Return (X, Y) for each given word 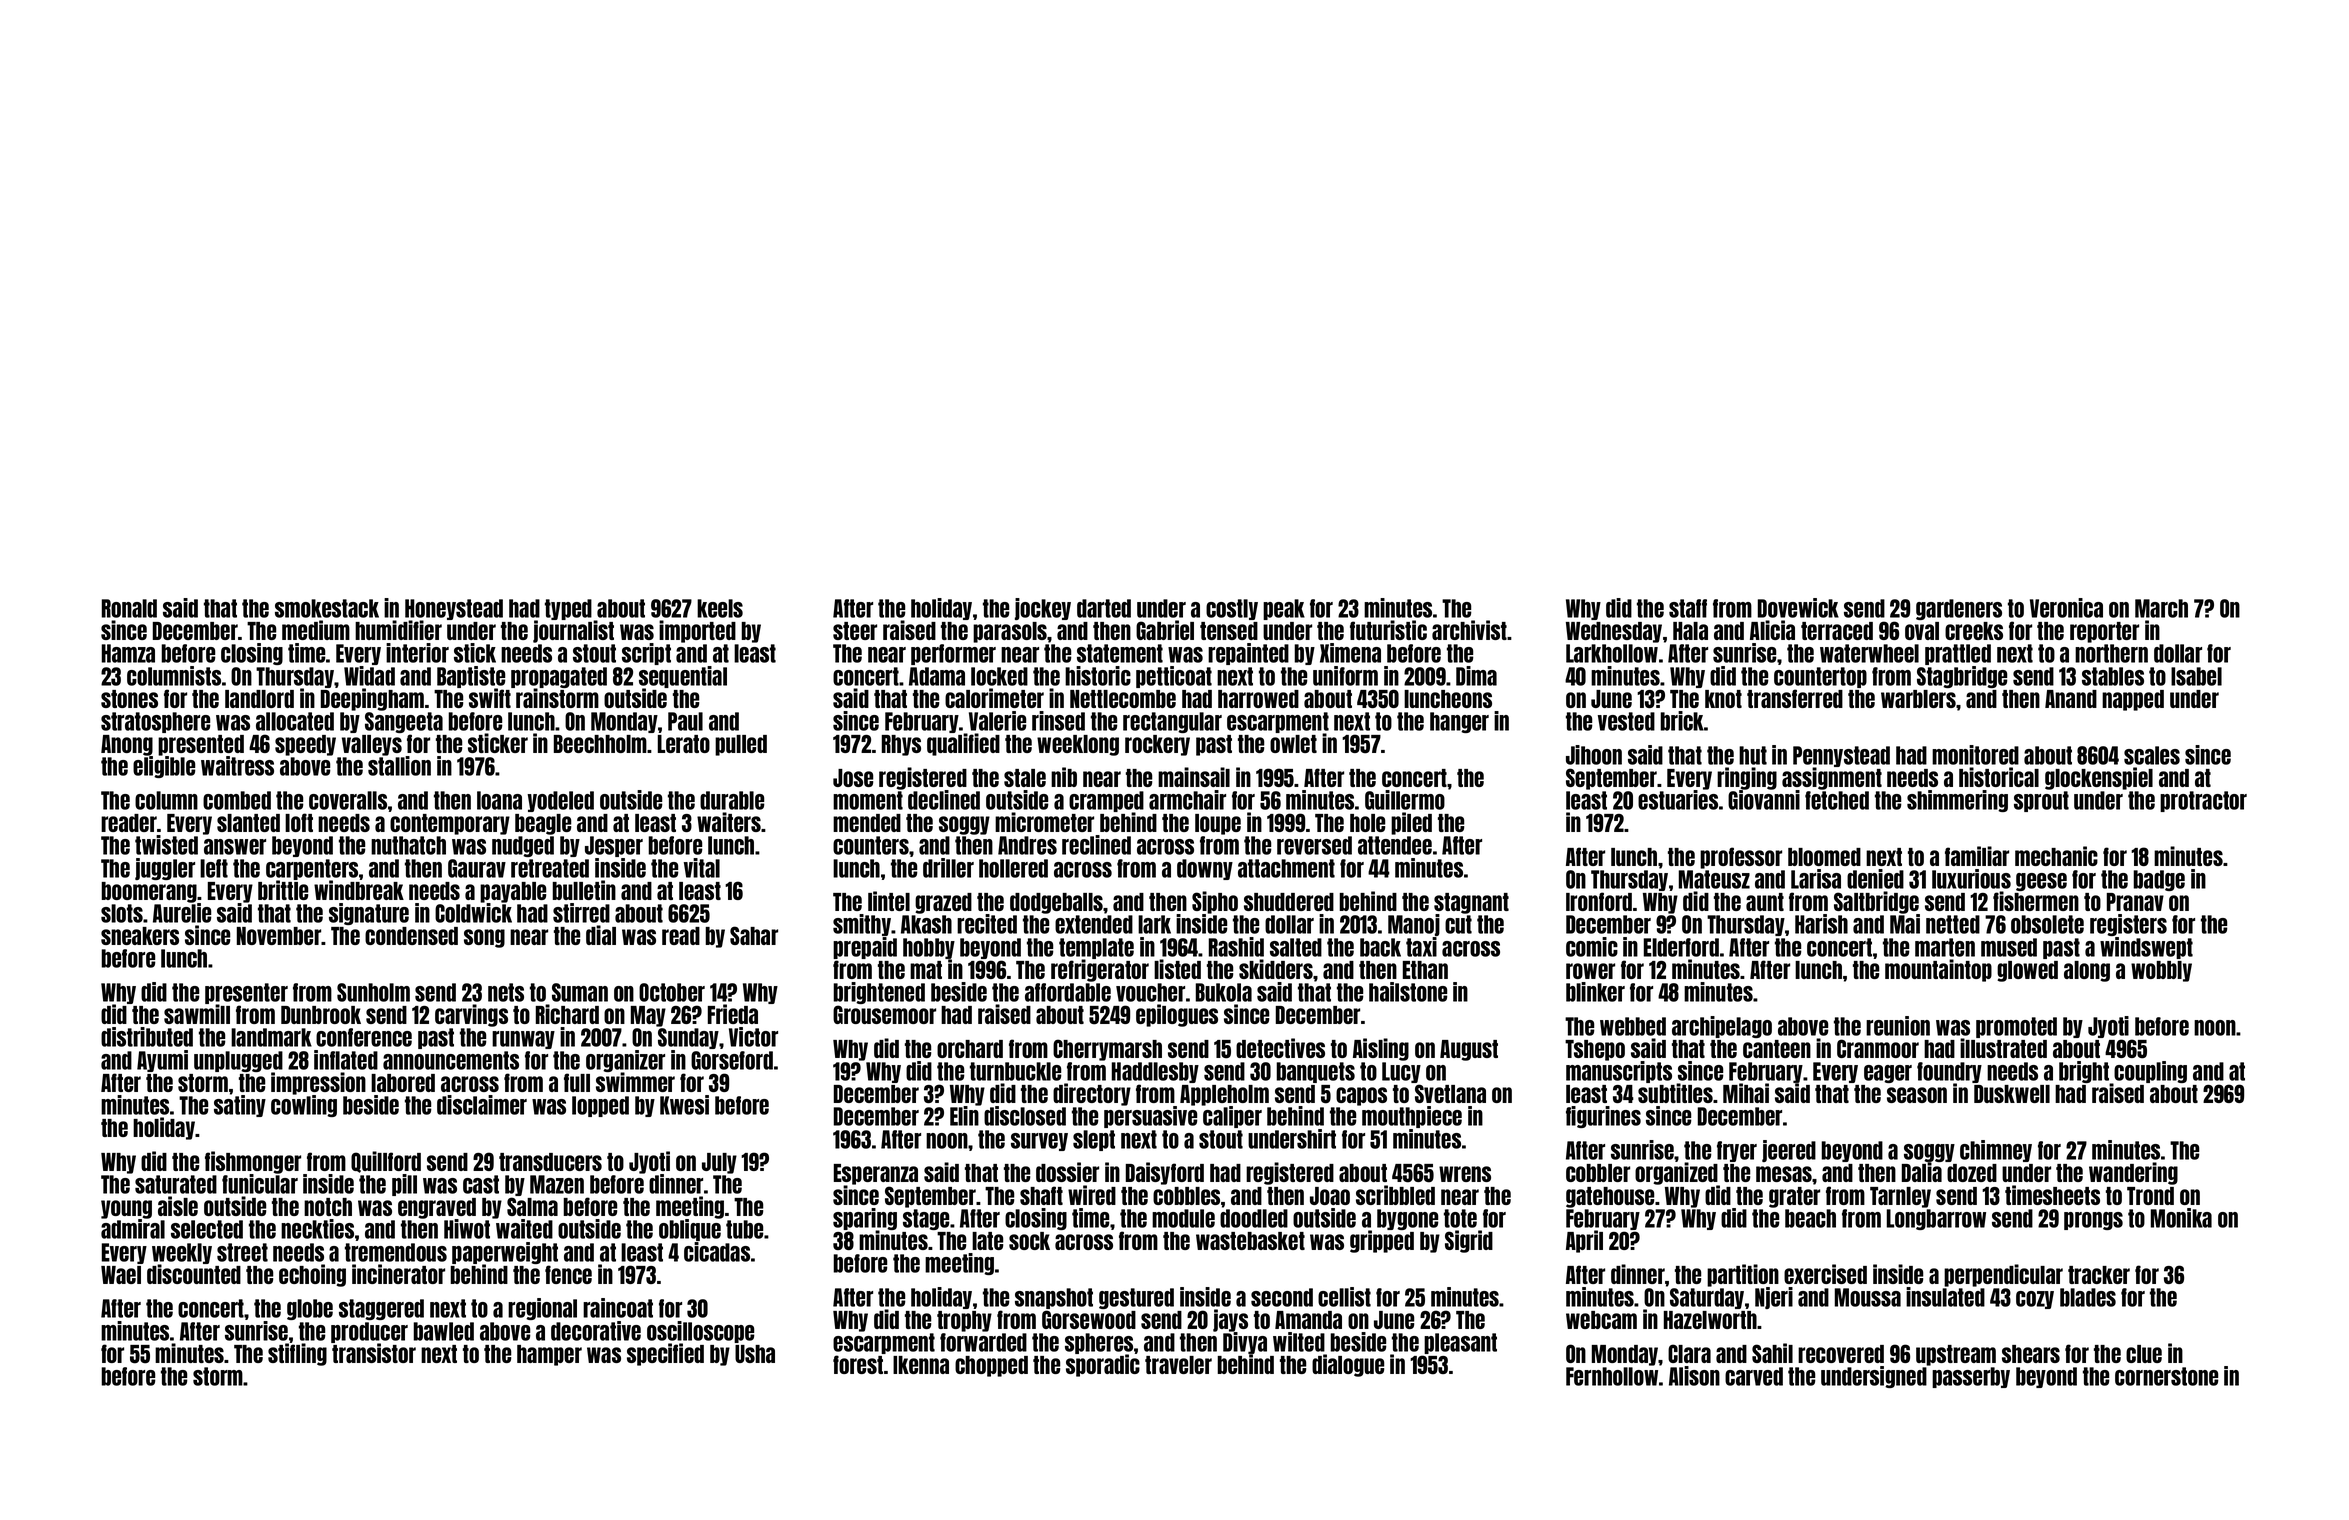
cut (1458, 924)
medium (316, 630)
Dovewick (1798, 608)
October (672, 992)
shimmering (1957, 801)
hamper (549, 1355)
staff (1688, 608)
